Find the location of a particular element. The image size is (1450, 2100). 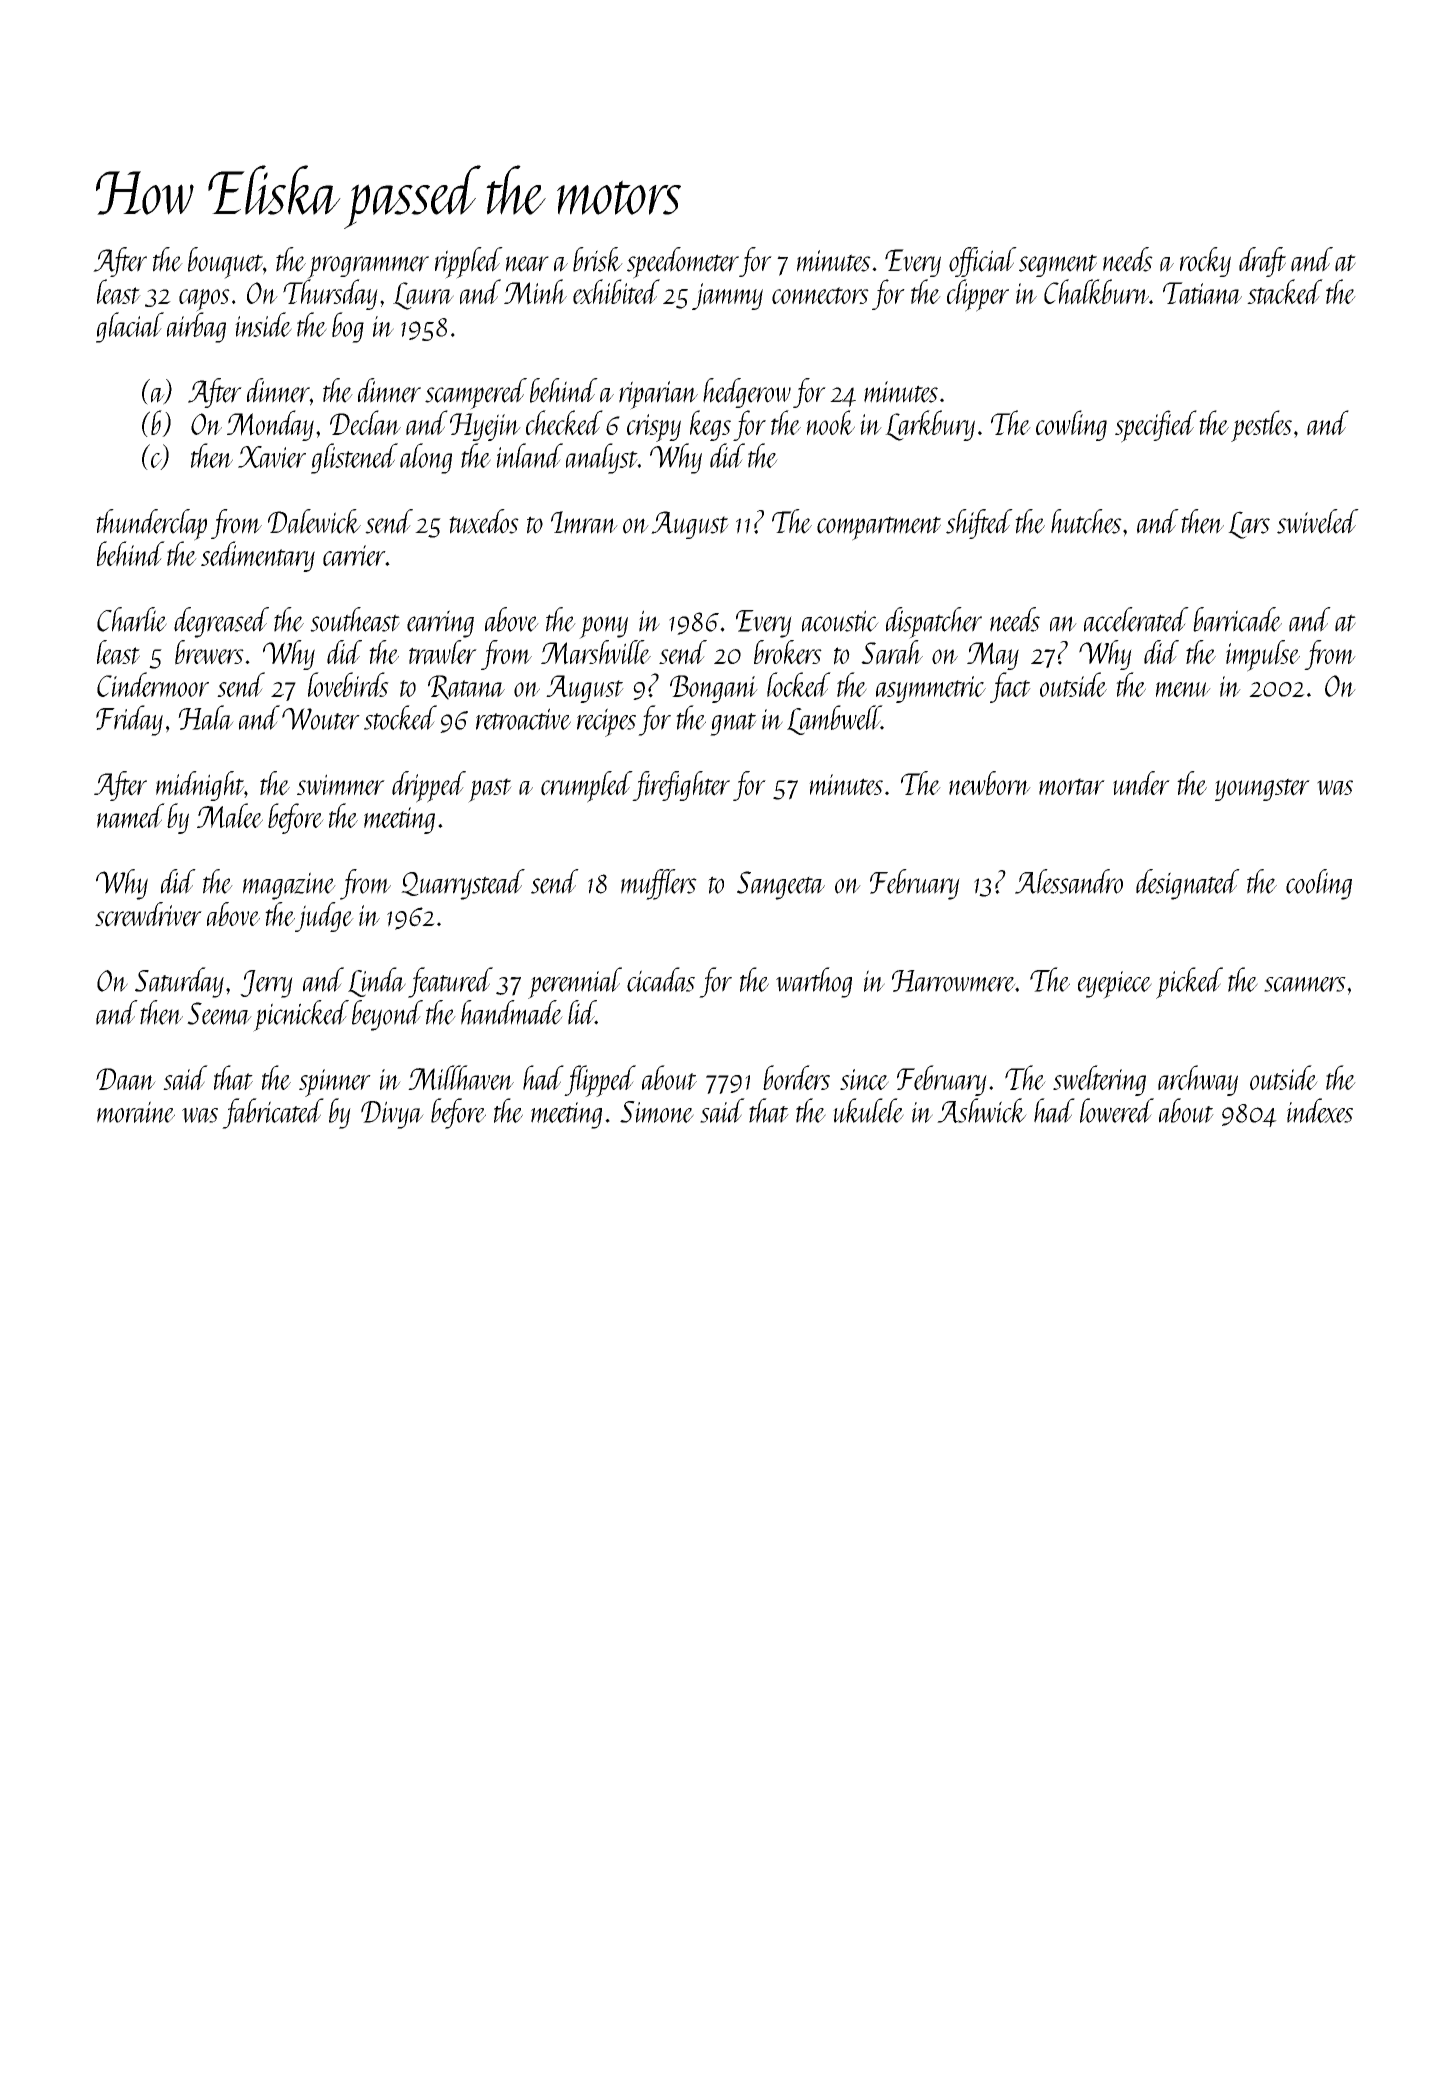

impulse is located at coordinates (1263, 656).
